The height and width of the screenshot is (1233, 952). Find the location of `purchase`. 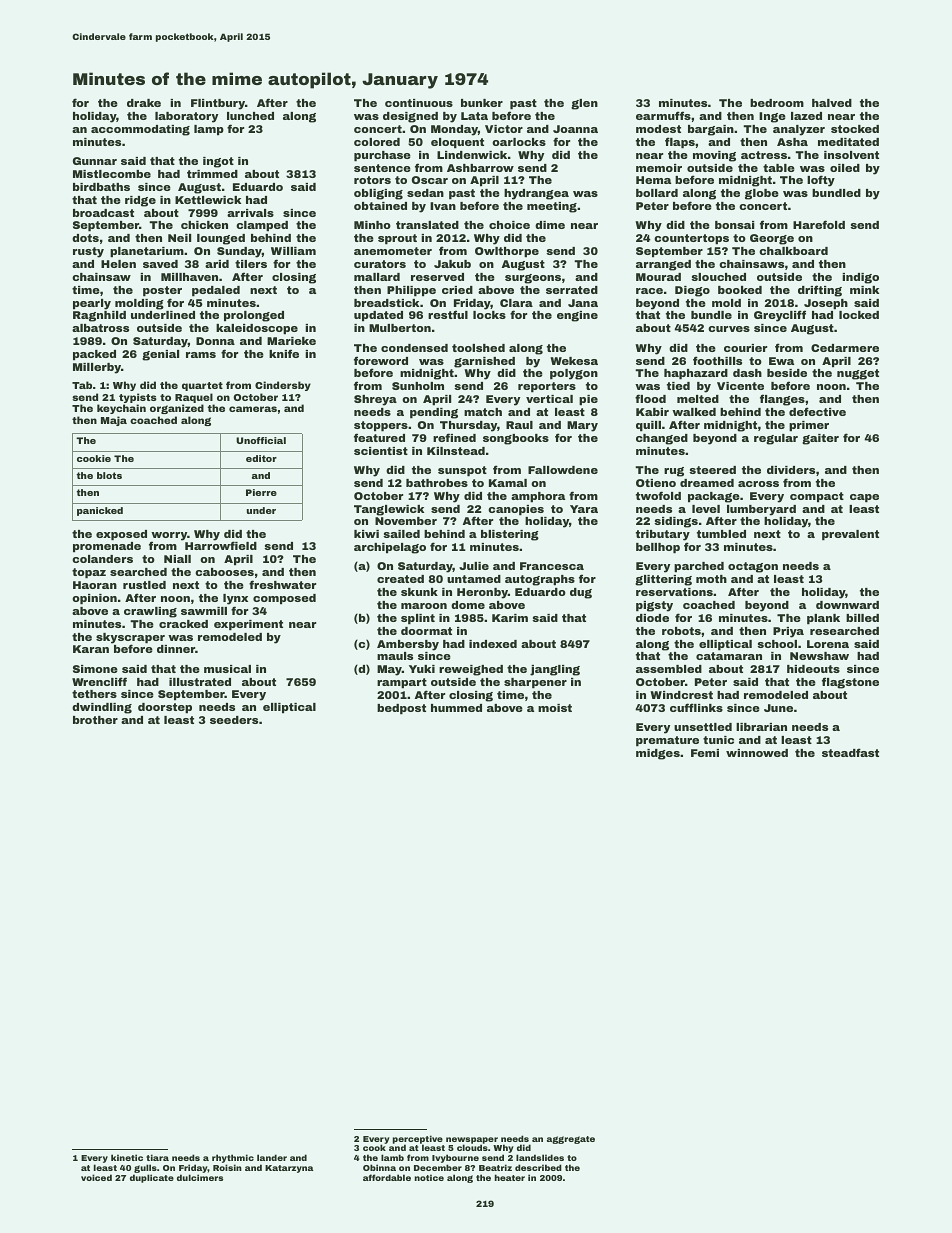

purchase is located at coordinates (382, 156).
